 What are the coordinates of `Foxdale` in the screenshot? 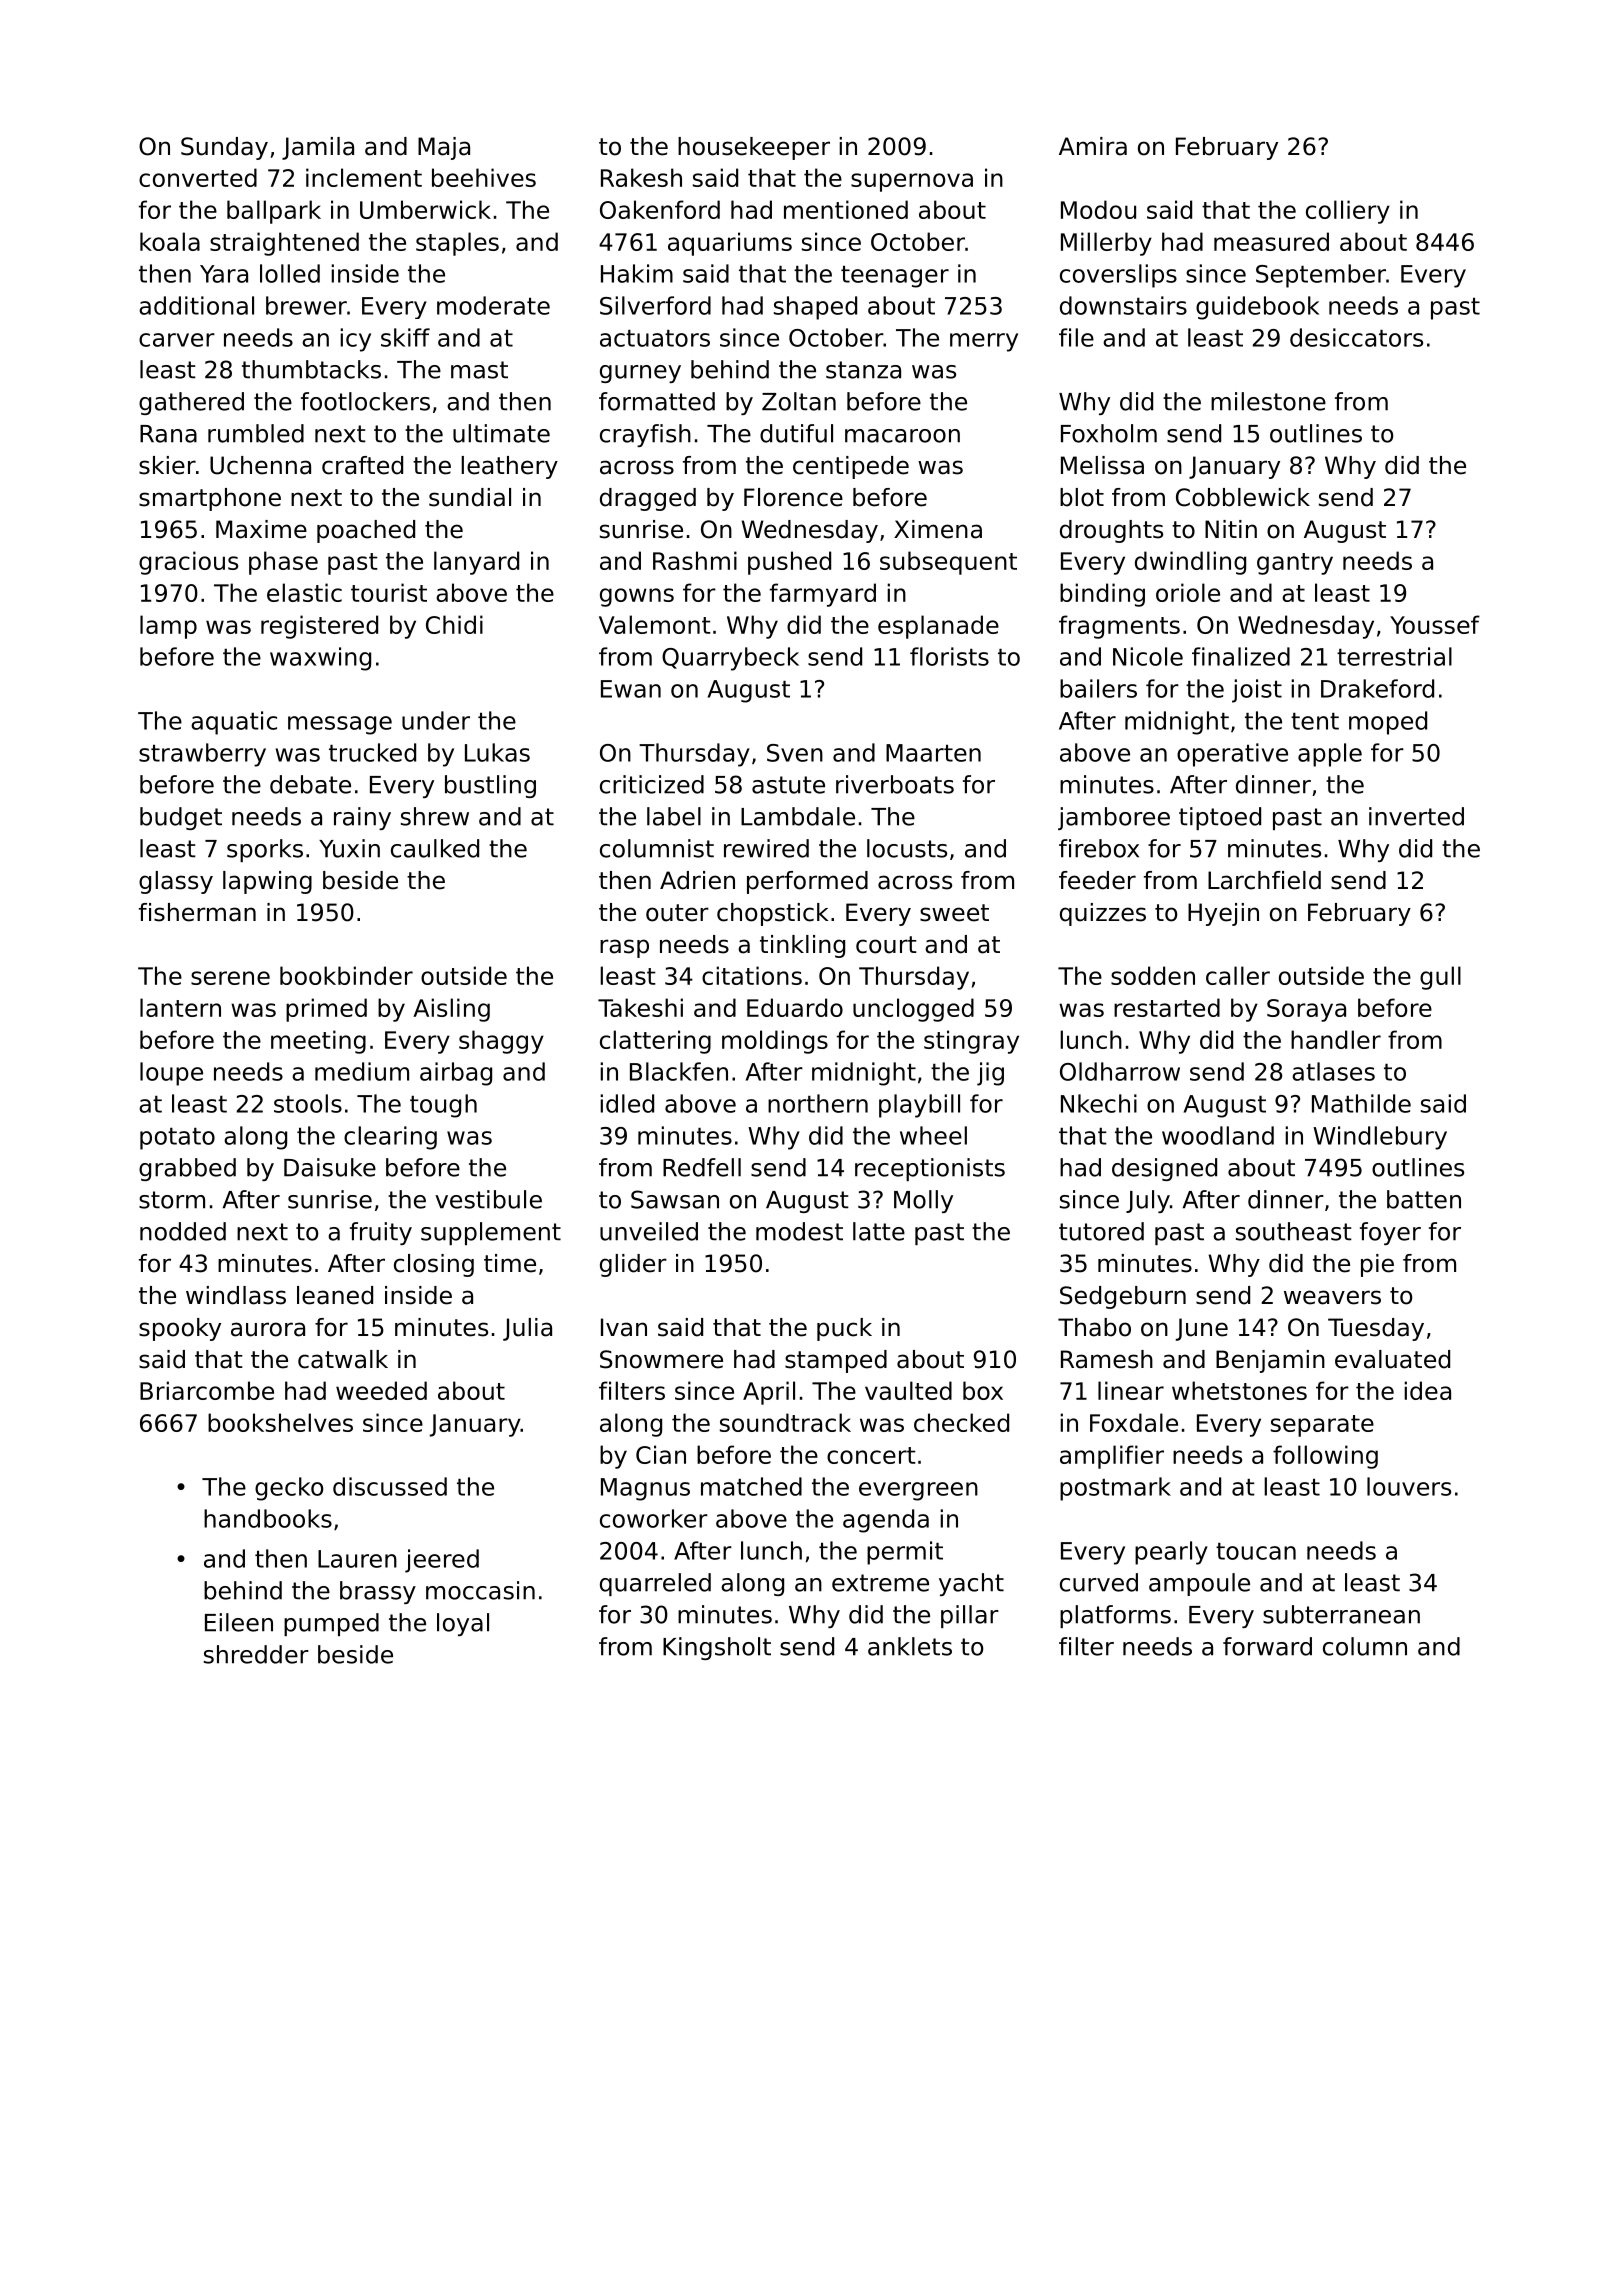 It's located at (1134, 1422).
